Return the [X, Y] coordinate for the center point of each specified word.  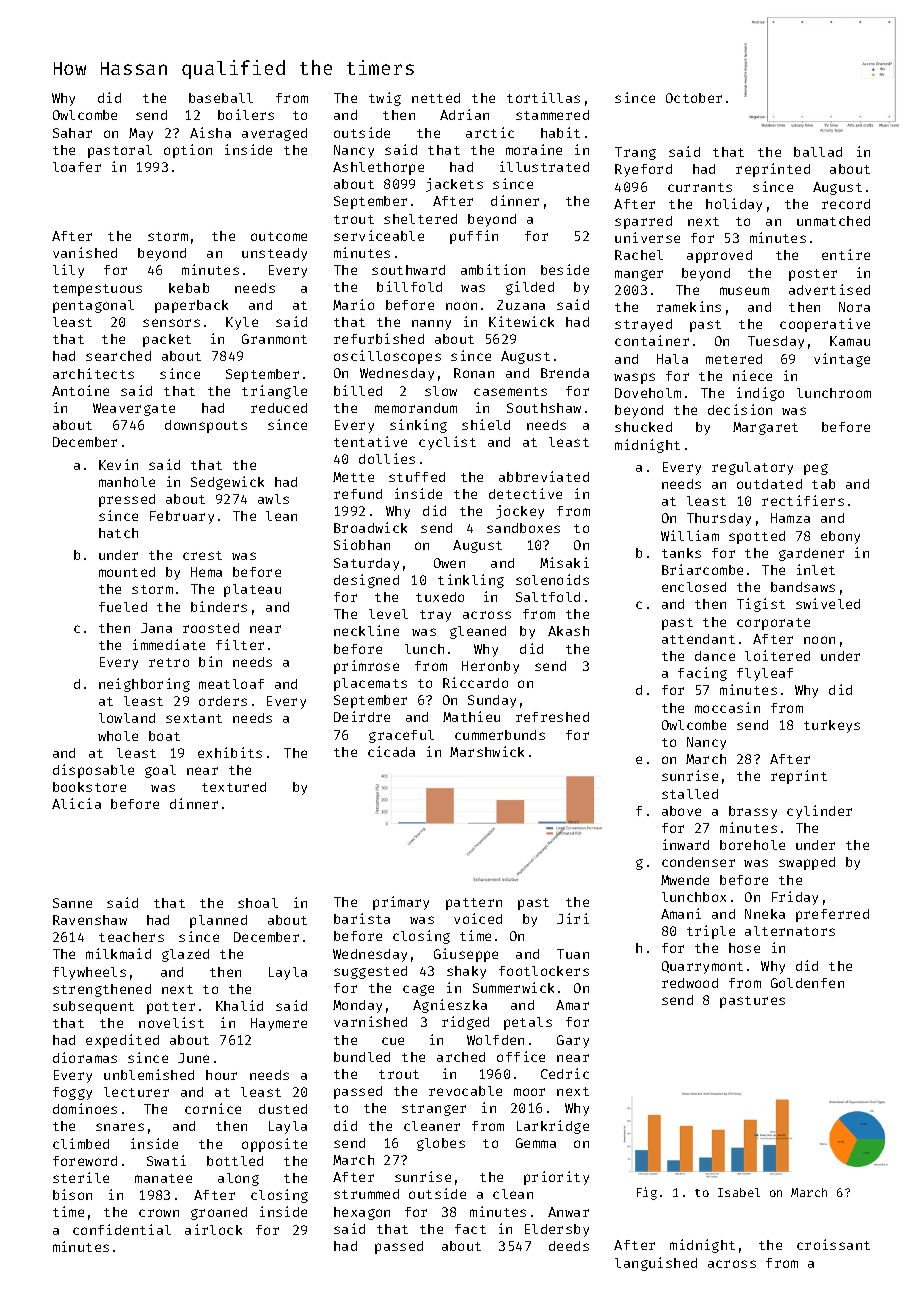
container [652, 340]
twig [385, 99]
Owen [449, 563]
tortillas [543, 97]
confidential [122, 1229]
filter [240, 644]
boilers [246, 114]
